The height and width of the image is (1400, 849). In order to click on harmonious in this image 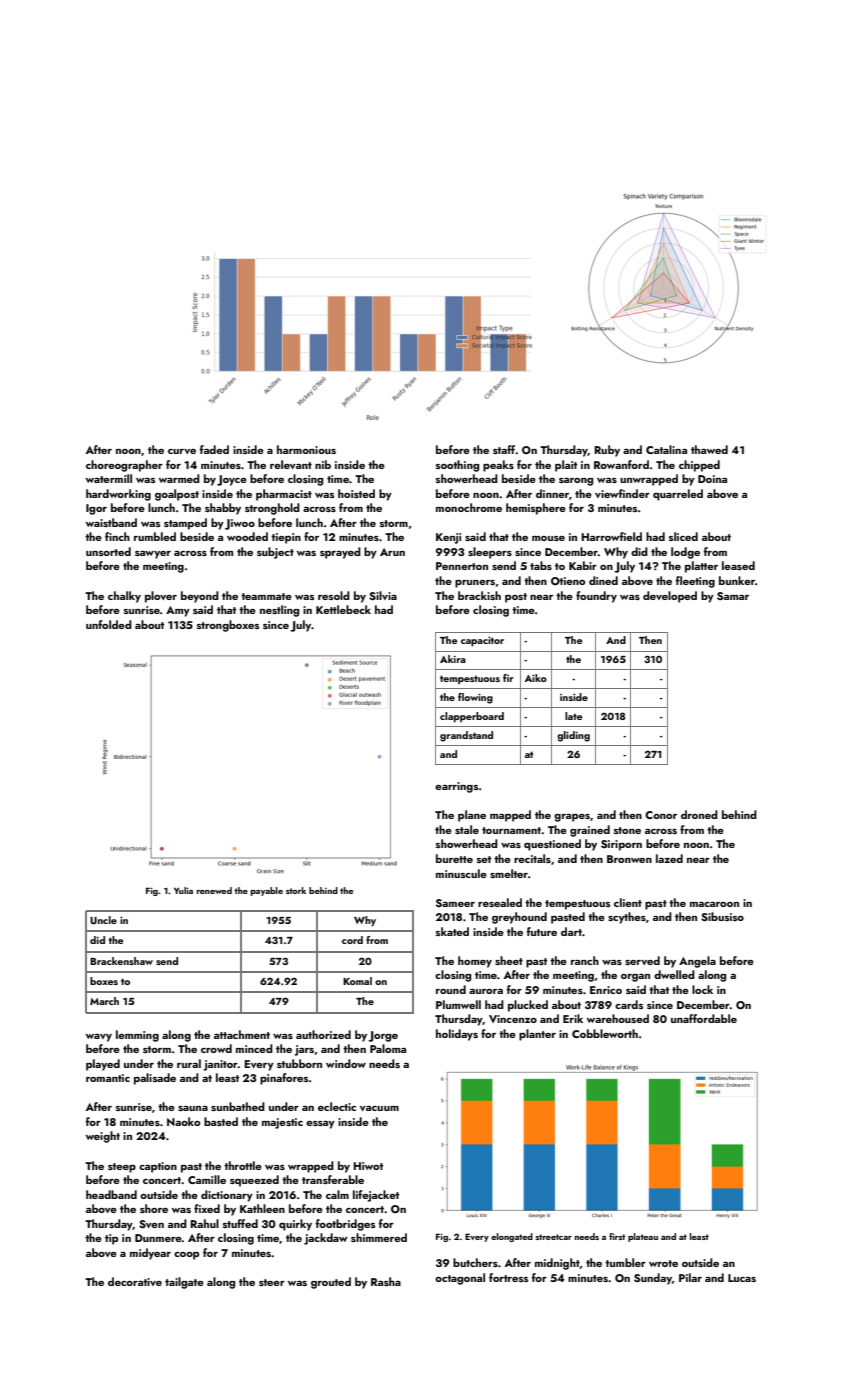, I will do `click(306, 449)`.
